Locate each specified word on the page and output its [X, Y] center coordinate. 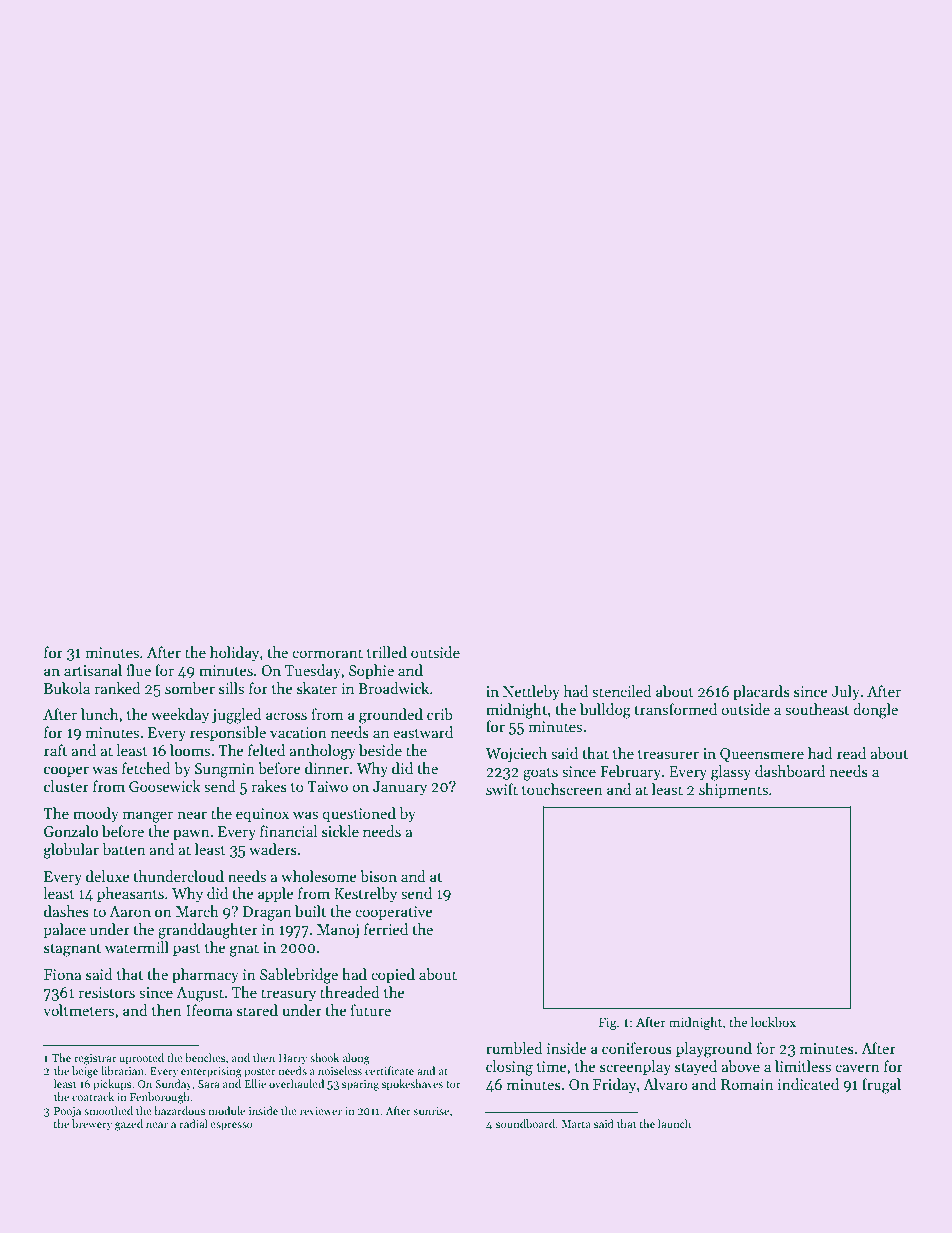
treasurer [668, 754]
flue [138, 670]
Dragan [267, 913]
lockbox [773, 1022]
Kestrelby [365, 894]
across [286, 716]
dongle [875, 711]
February [630, 772]
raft [55, 750]
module [226, 1110]
